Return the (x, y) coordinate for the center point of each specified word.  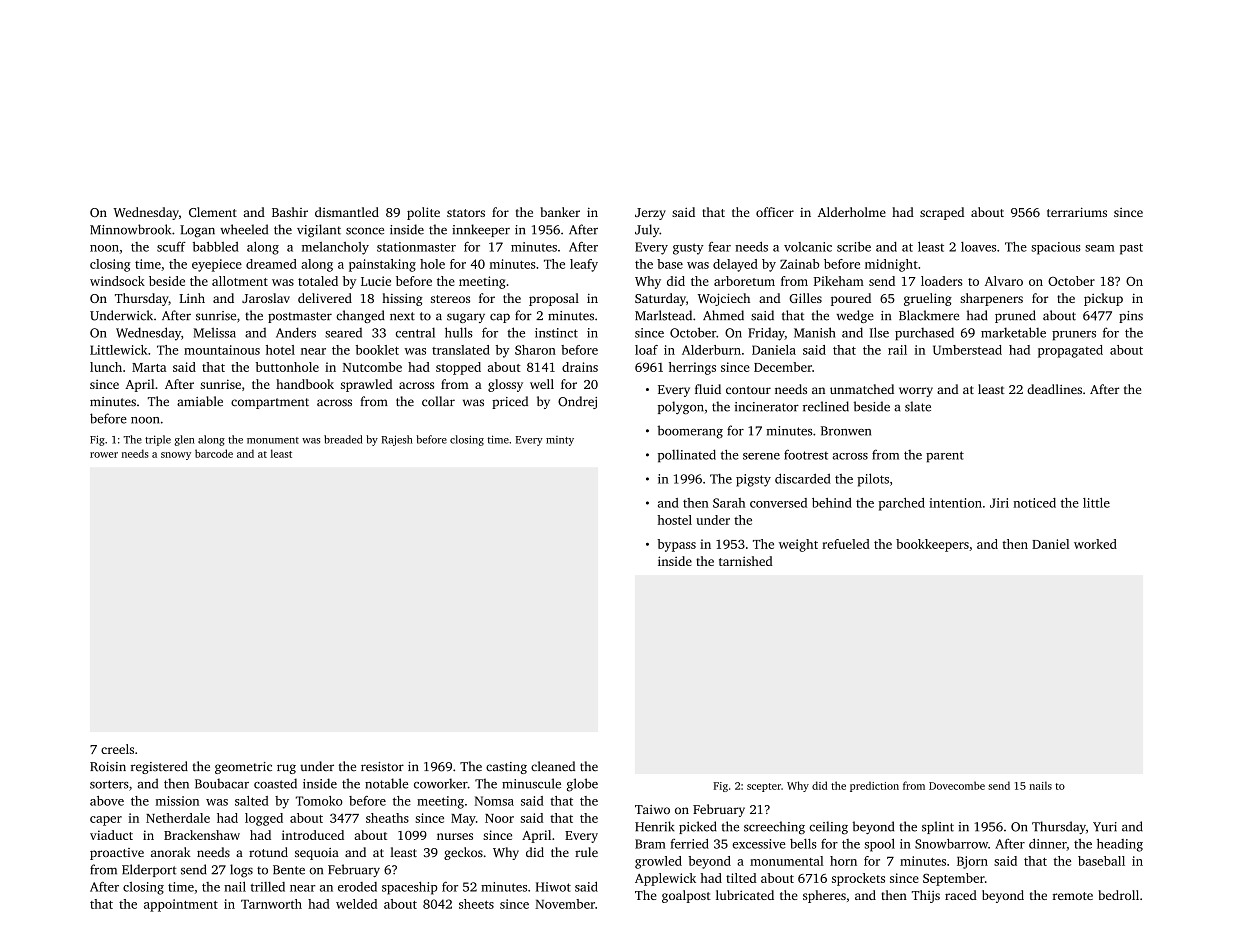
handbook (305, 384)
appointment (181, 905)
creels (117, 749)
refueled (846, 544)
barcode (214, 453)
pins (1131, 317)
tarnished (746, 561)
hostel (674, 520)
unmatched (862, 389)
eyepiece (217, 265)
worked (1095, 544)
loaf (646, 350)
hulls (459, 332)
